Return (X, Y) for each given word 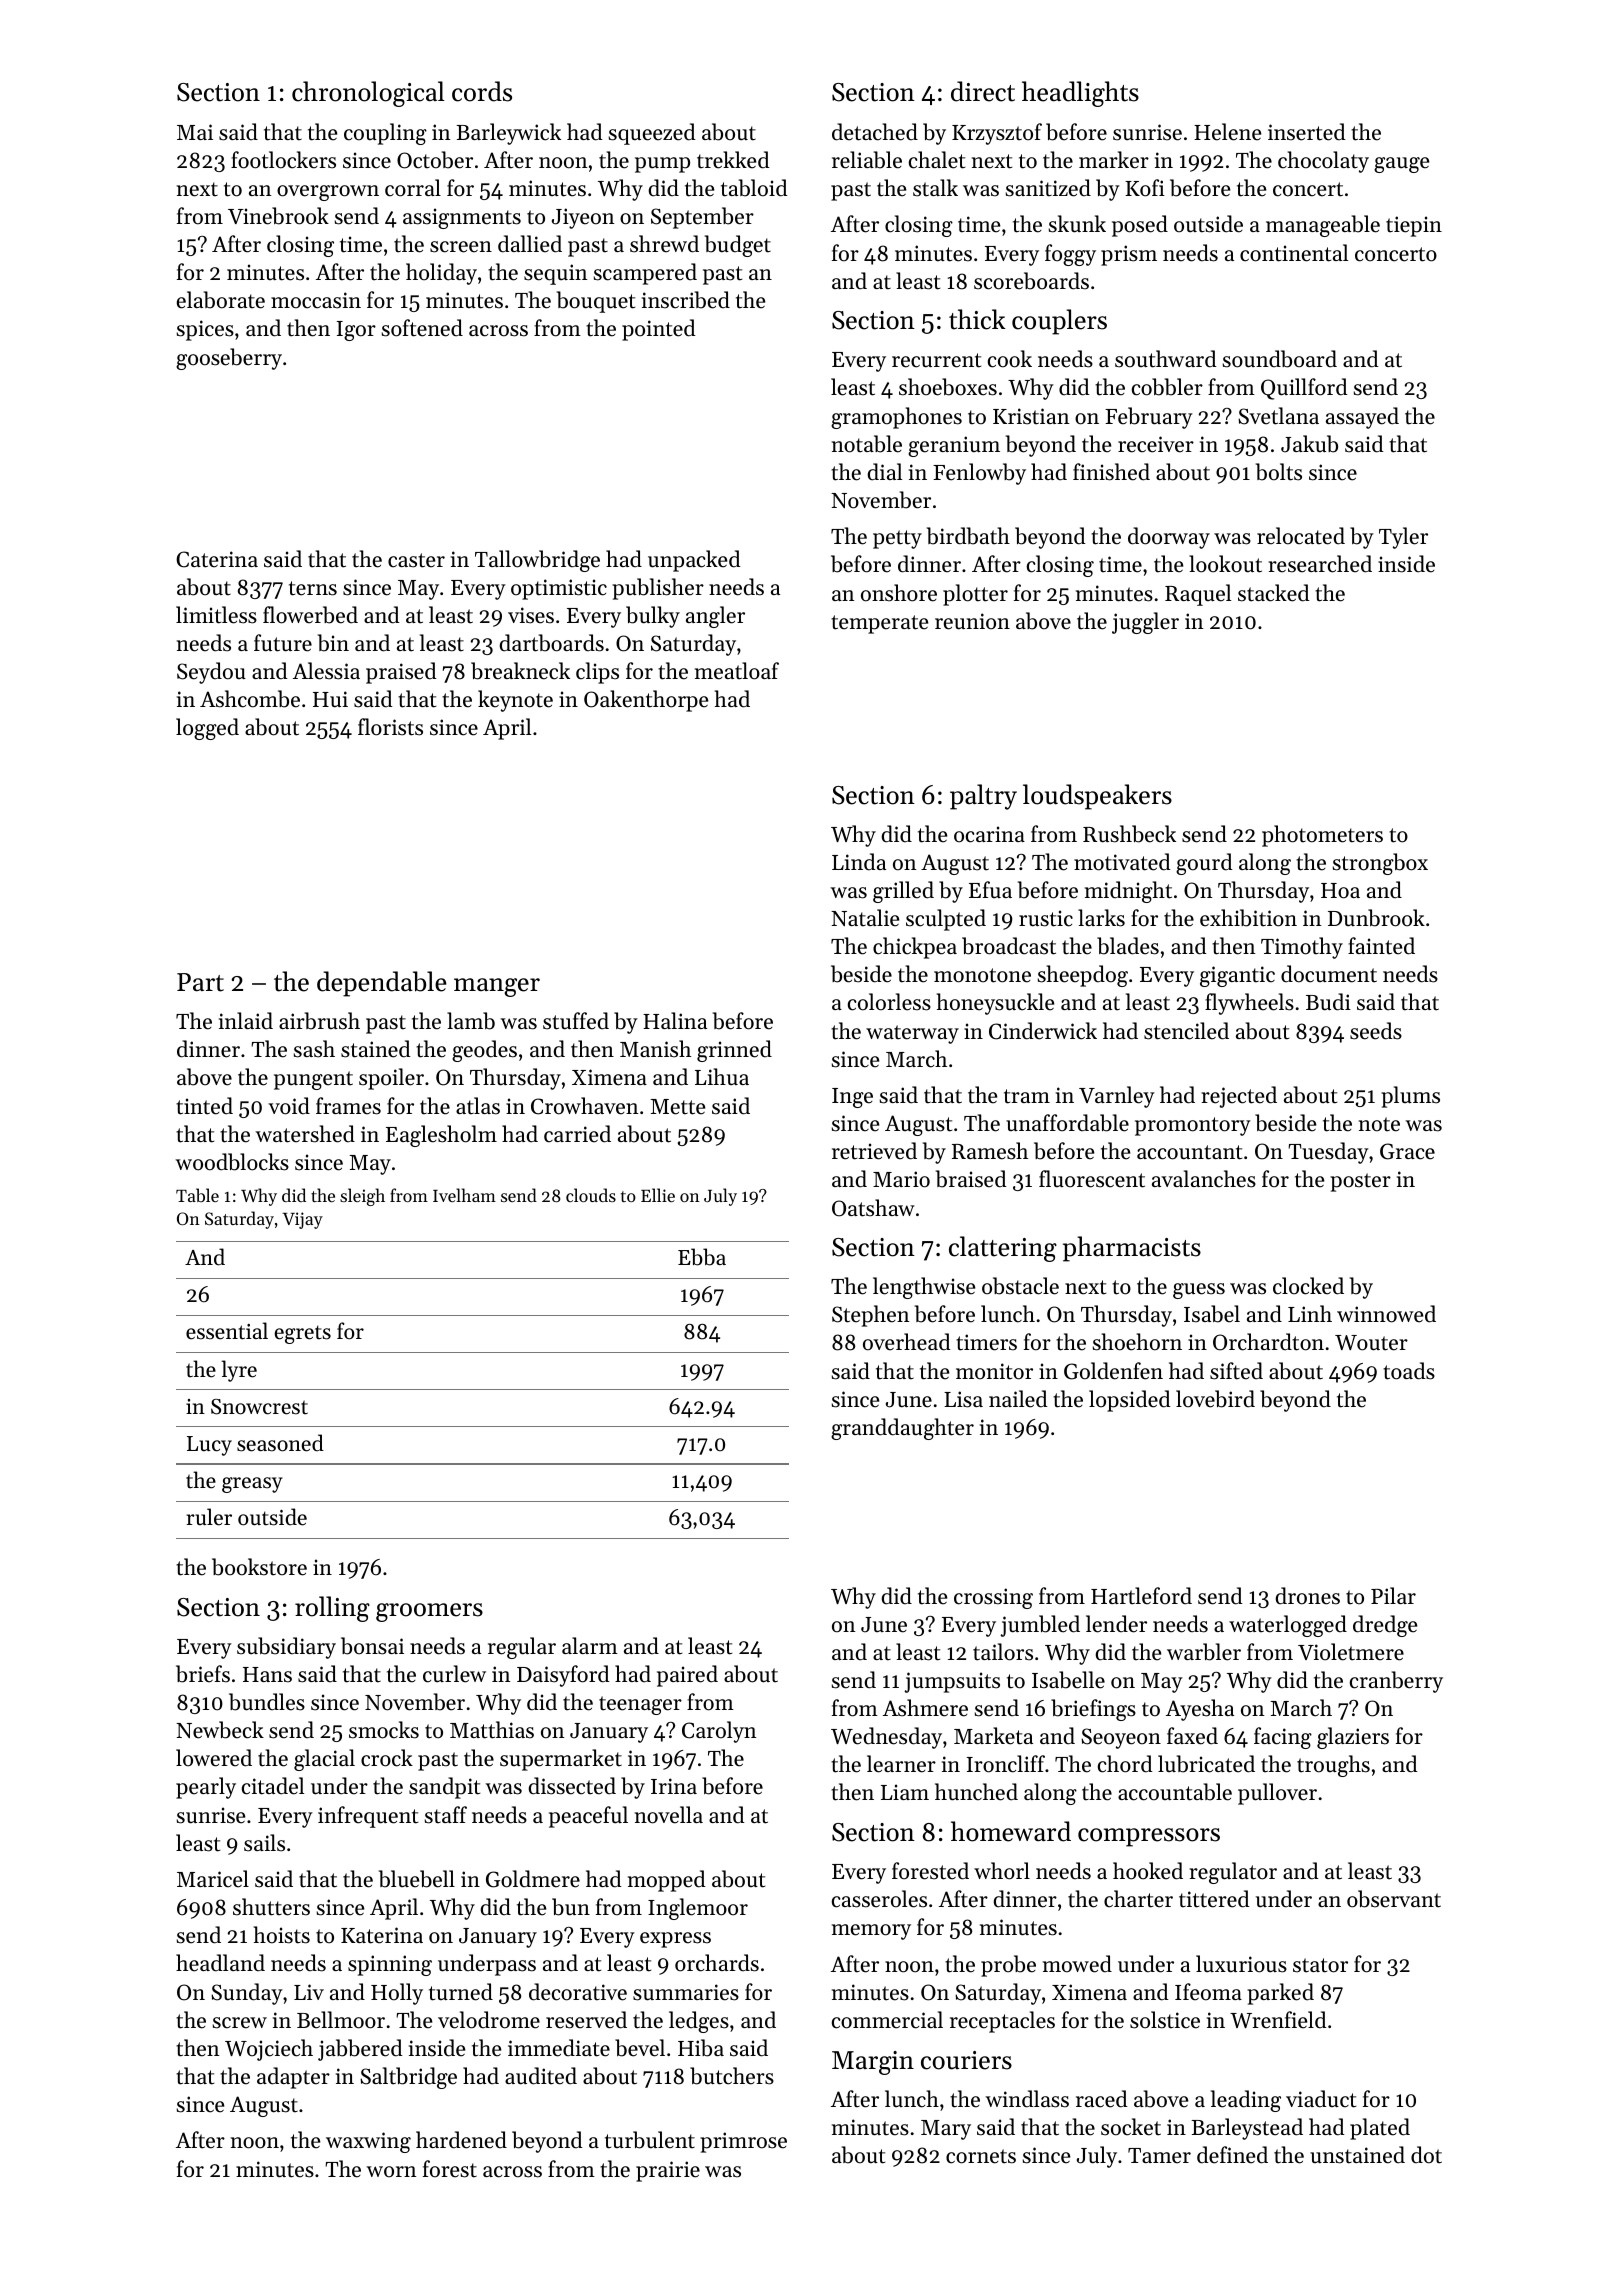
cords (482, 91)
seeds (1376, 1031)
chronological (368, 94)
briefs (203, 1674)
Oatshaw (873, 1208)
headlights (1080, 94)
